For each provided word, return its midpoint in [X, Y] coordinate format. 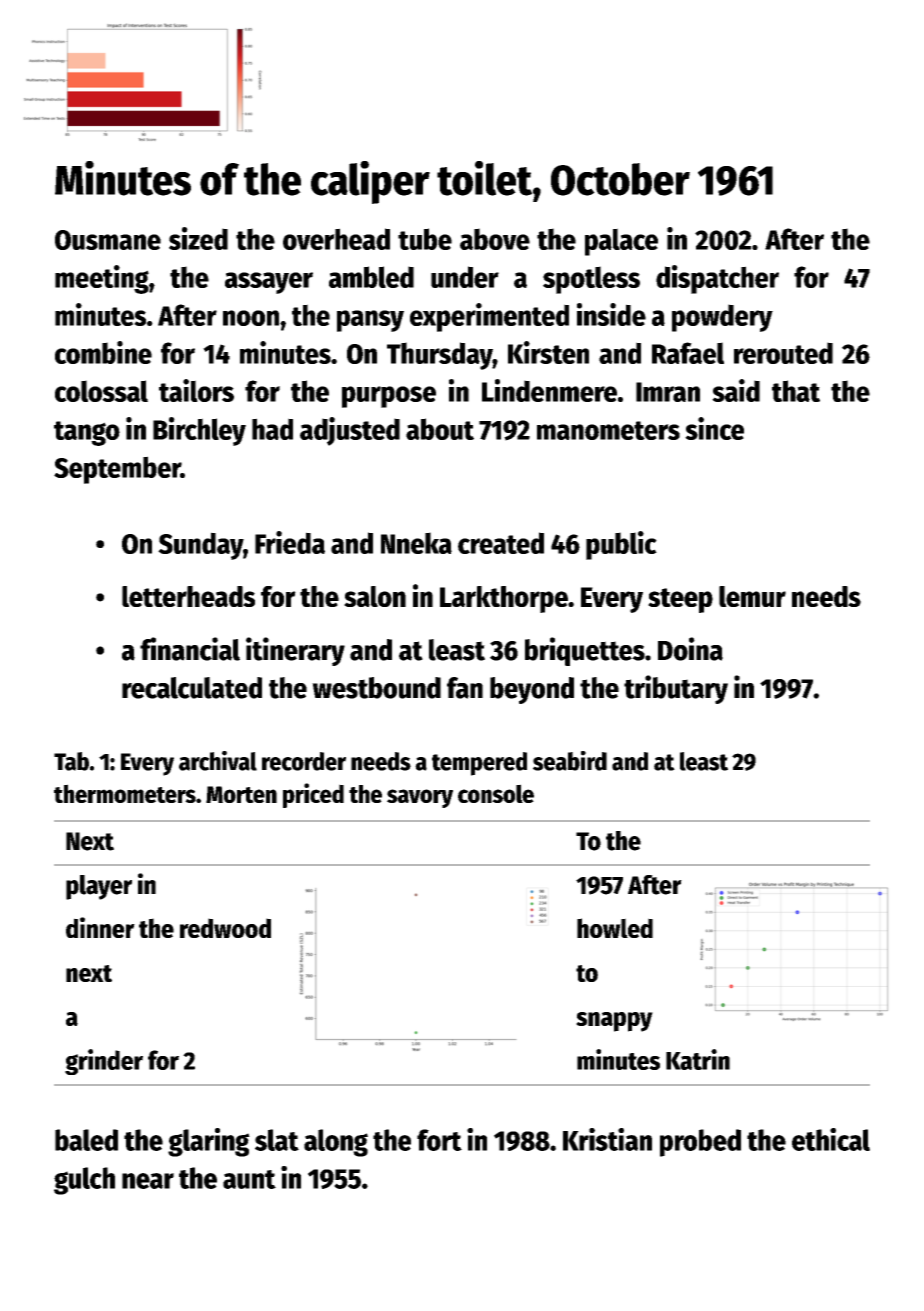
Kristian [607, 1139]
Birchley [199, 431]
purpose [389, 397]
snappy [614, 1022]
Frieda [290, 542]
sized [198, 238]
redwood [225, 928]
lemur [752, 596]
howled [615, 928]
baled [86, 1140]
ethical [831, 1139]
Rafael [688, 353]
